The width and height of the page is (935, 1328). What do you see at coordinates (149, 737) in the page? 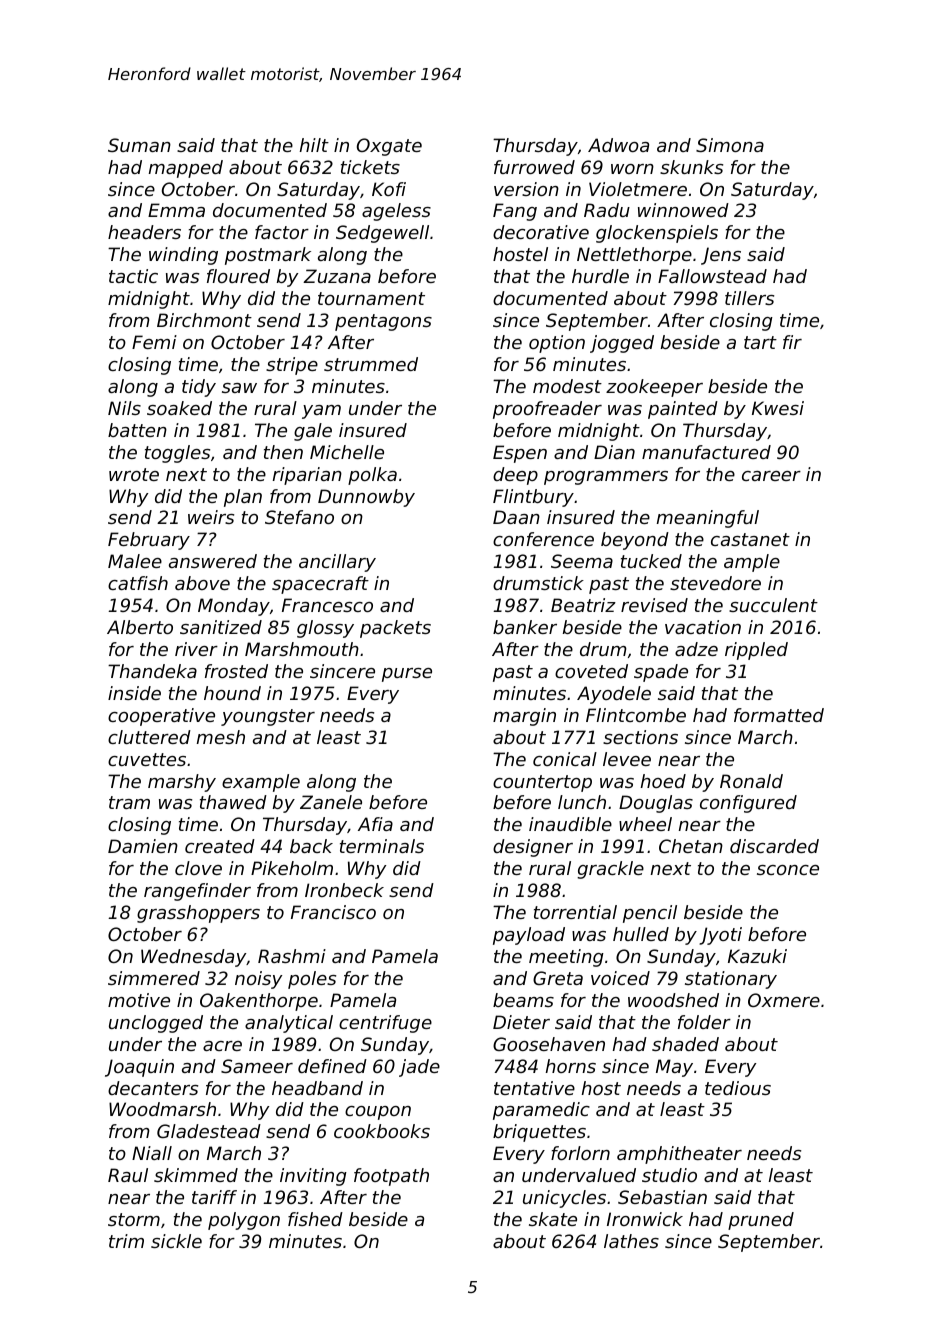
I see `cluttered` at bounding box center [149, 737].
